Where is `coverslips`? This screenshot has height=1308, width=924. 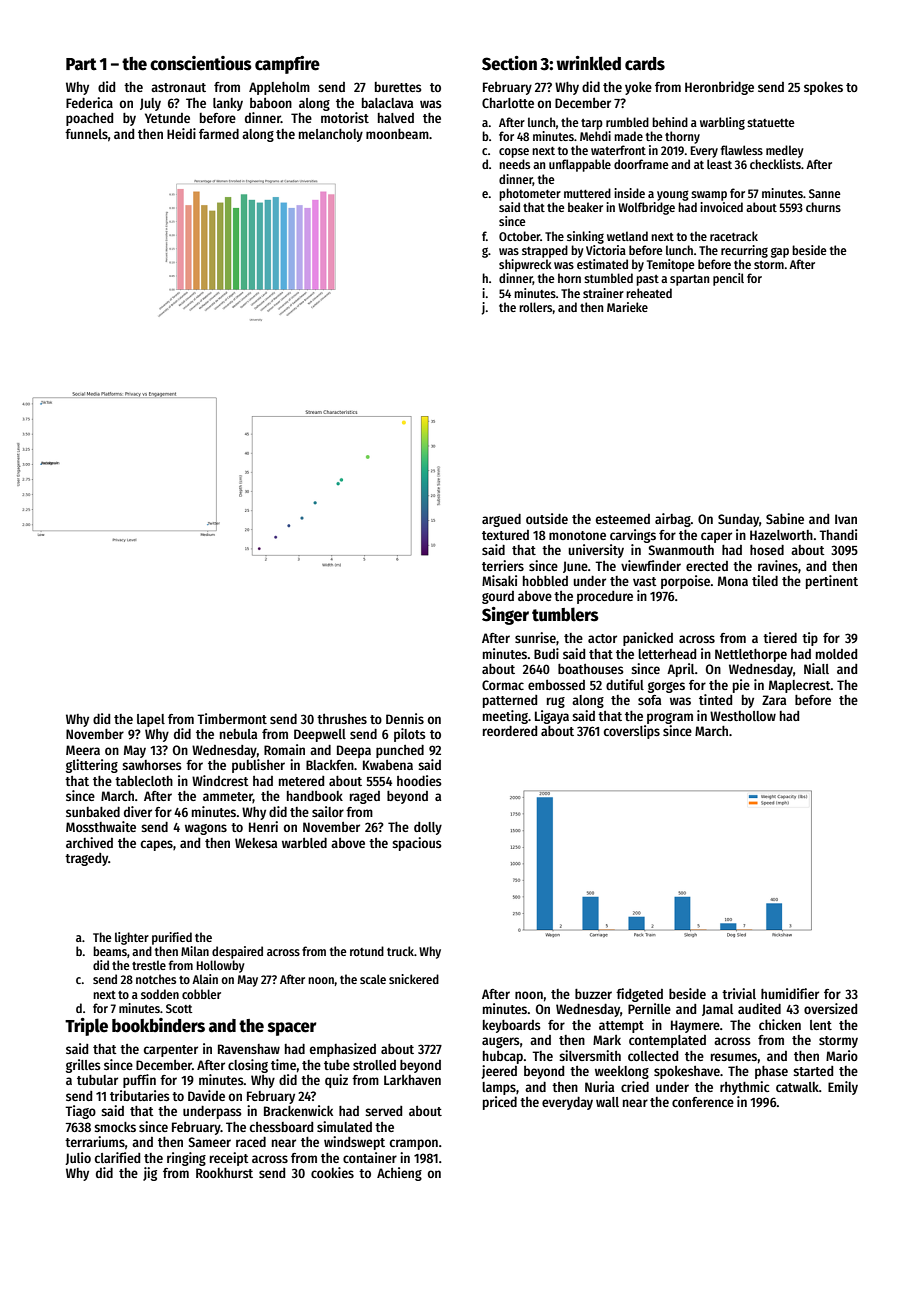 coverslips is located at coordinates (632, 732).
